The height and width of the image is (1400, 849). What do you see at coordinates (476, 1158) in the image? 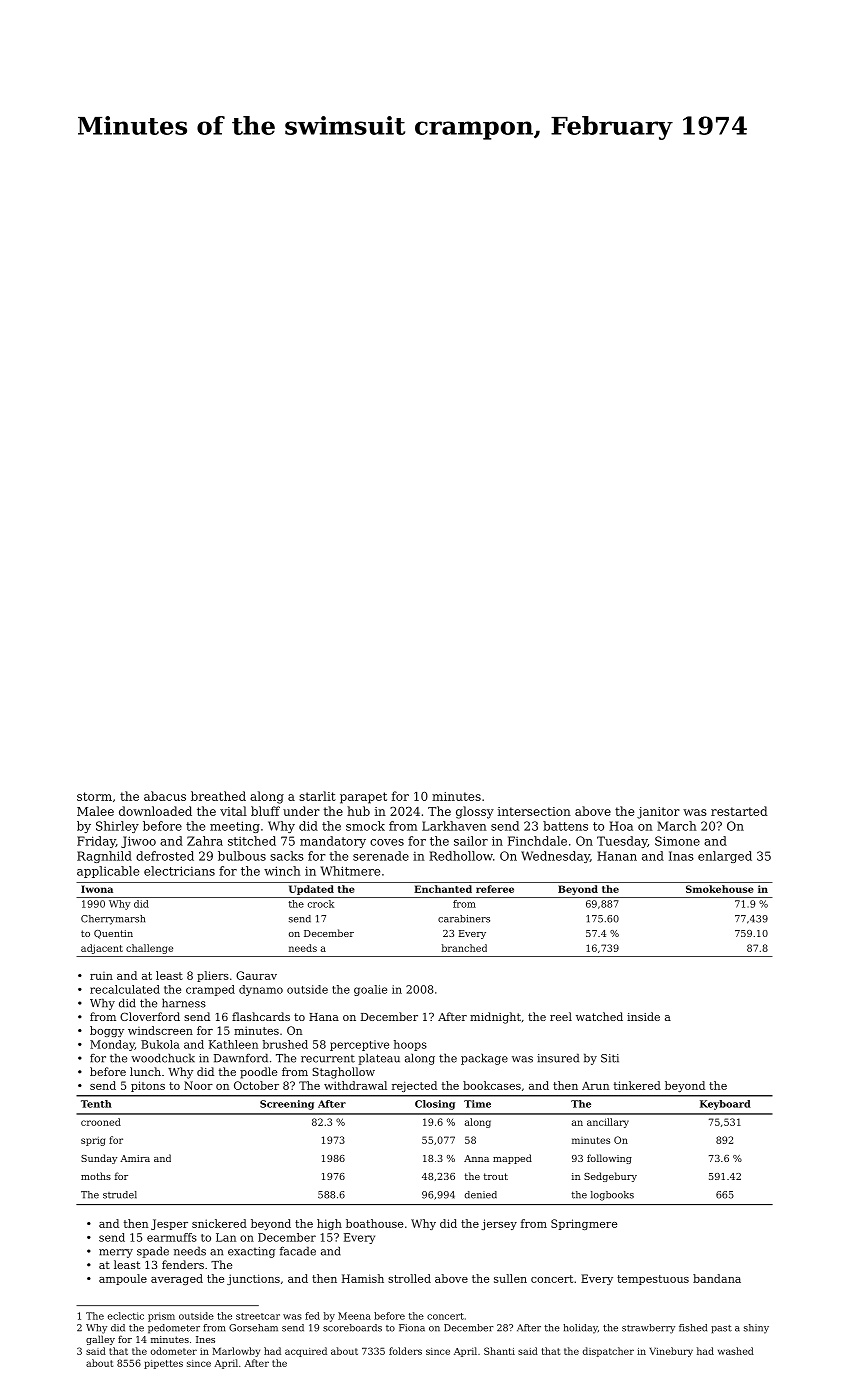
I see `Anna` at bounding box center [476, 1158].
